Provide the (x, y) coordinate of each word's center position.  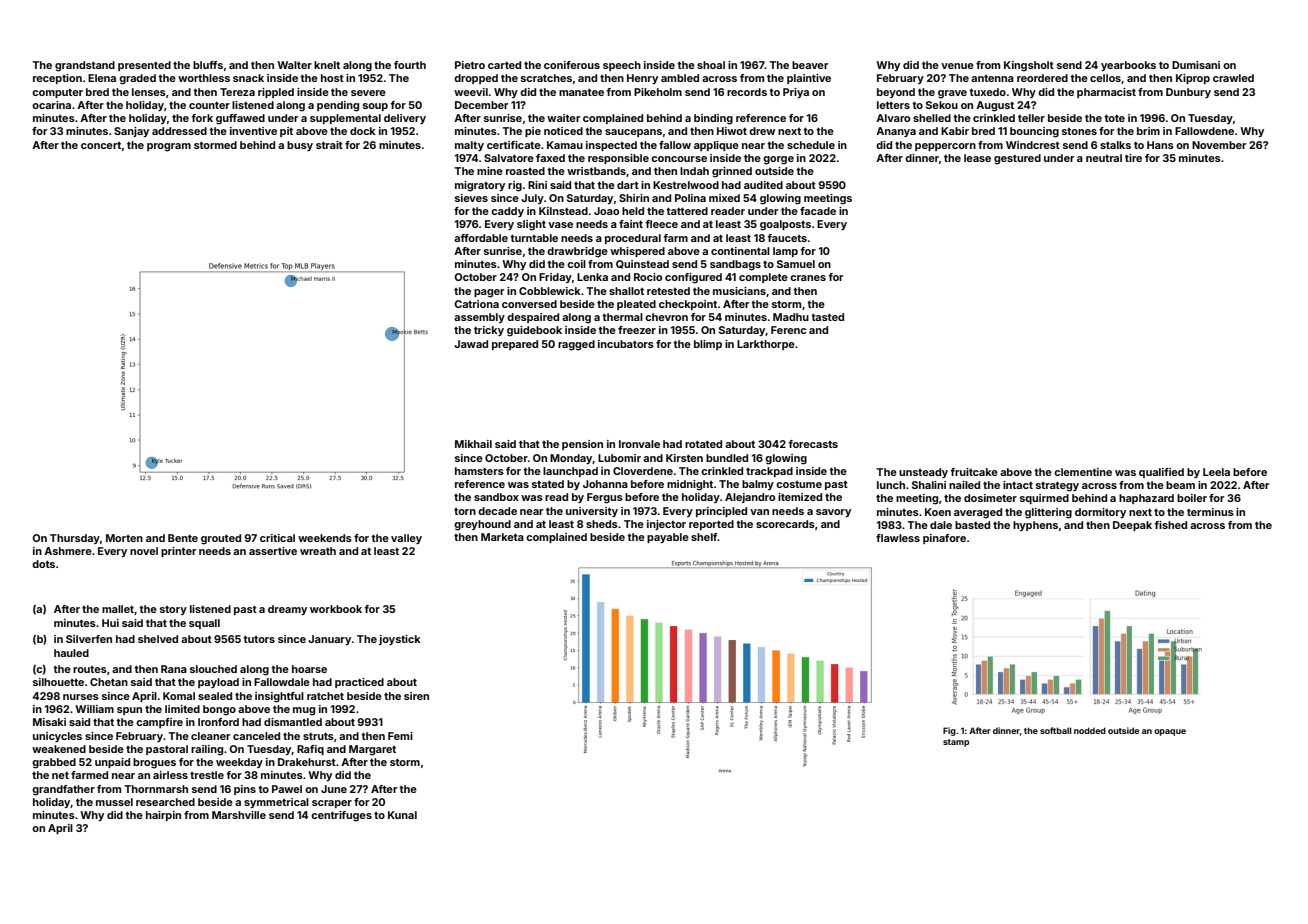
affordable (481, 238)
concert (101, 145)
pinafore (944, 539)
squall (204, 624)
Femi (400, 736)
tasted (827, 317)
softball (1055, 730)
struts (318, 736)
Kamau (565, 145)
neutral (1104, 158)
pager (489, 293)
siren (416, 696)
